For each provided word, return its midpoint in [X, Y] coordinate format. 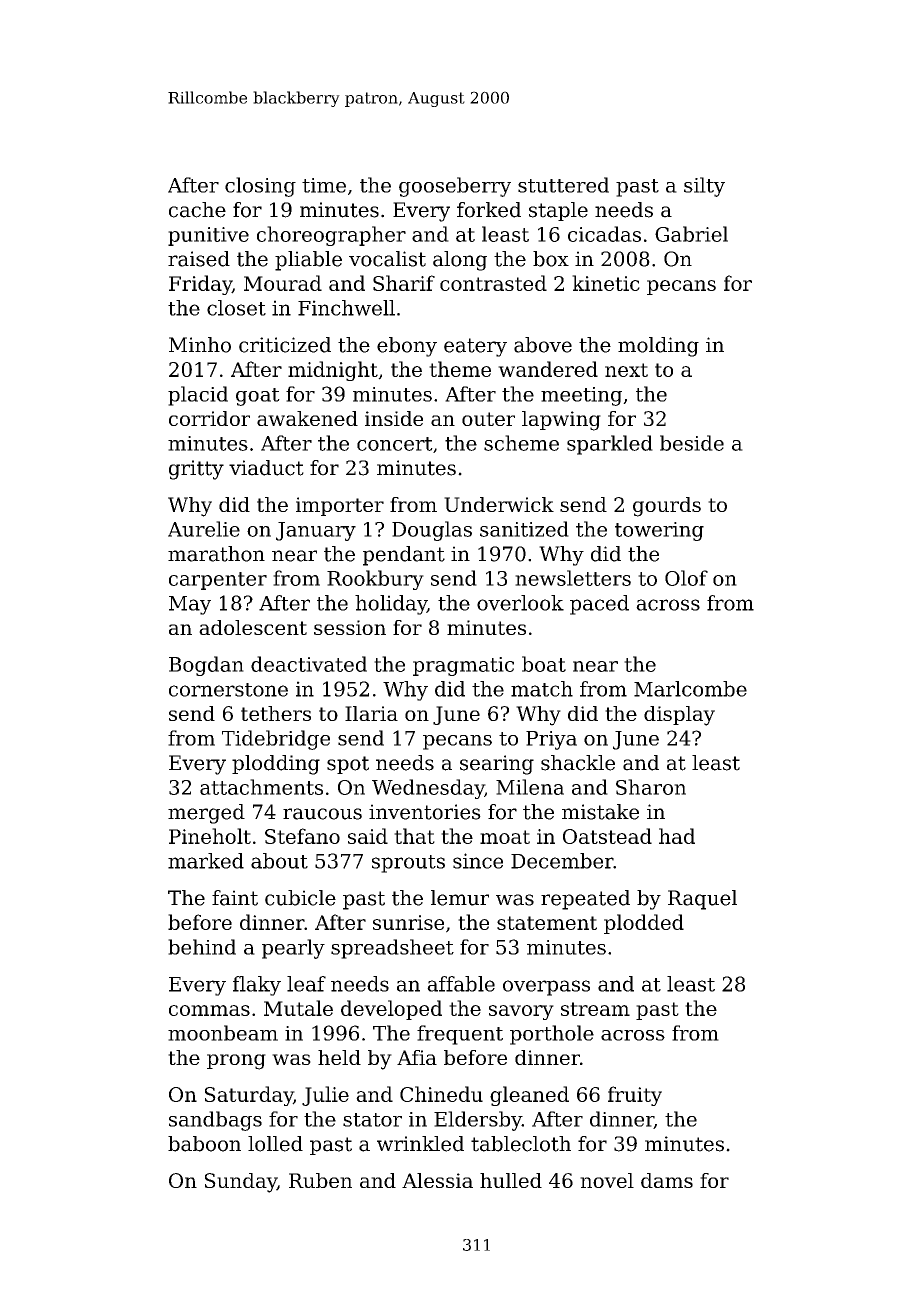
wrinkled [420, 1144]
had [677, 836]
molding [658, 347]
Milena [530, 787]
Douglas [432, 531]
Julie [325, 1096]
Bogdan [206, 666]
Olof [686, 578]
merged [206, 814]
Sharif [404, 283]
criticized [285, 345]
